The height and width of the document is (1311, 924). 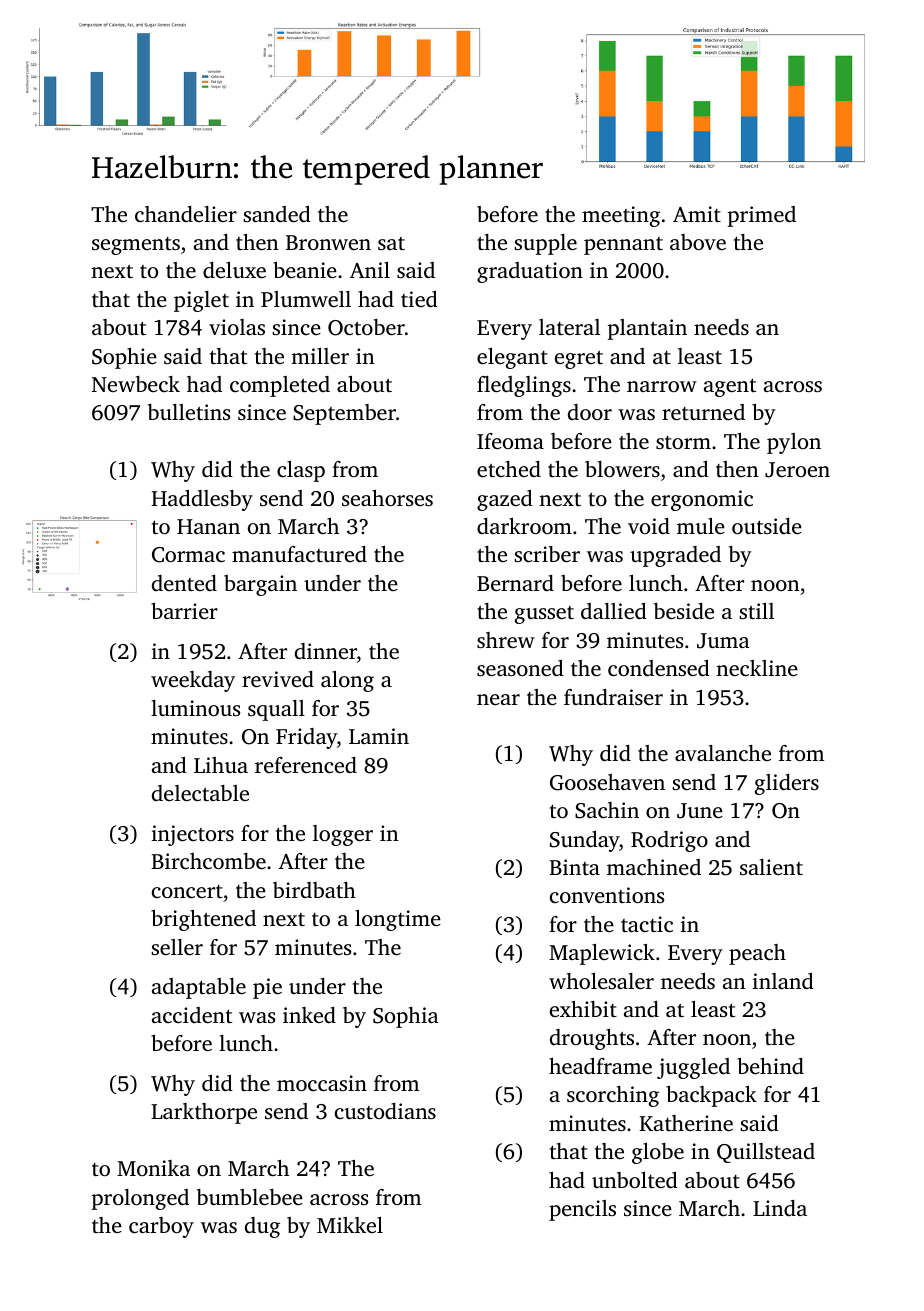 I want to click on fledglings, so click(x=524, y=386).
